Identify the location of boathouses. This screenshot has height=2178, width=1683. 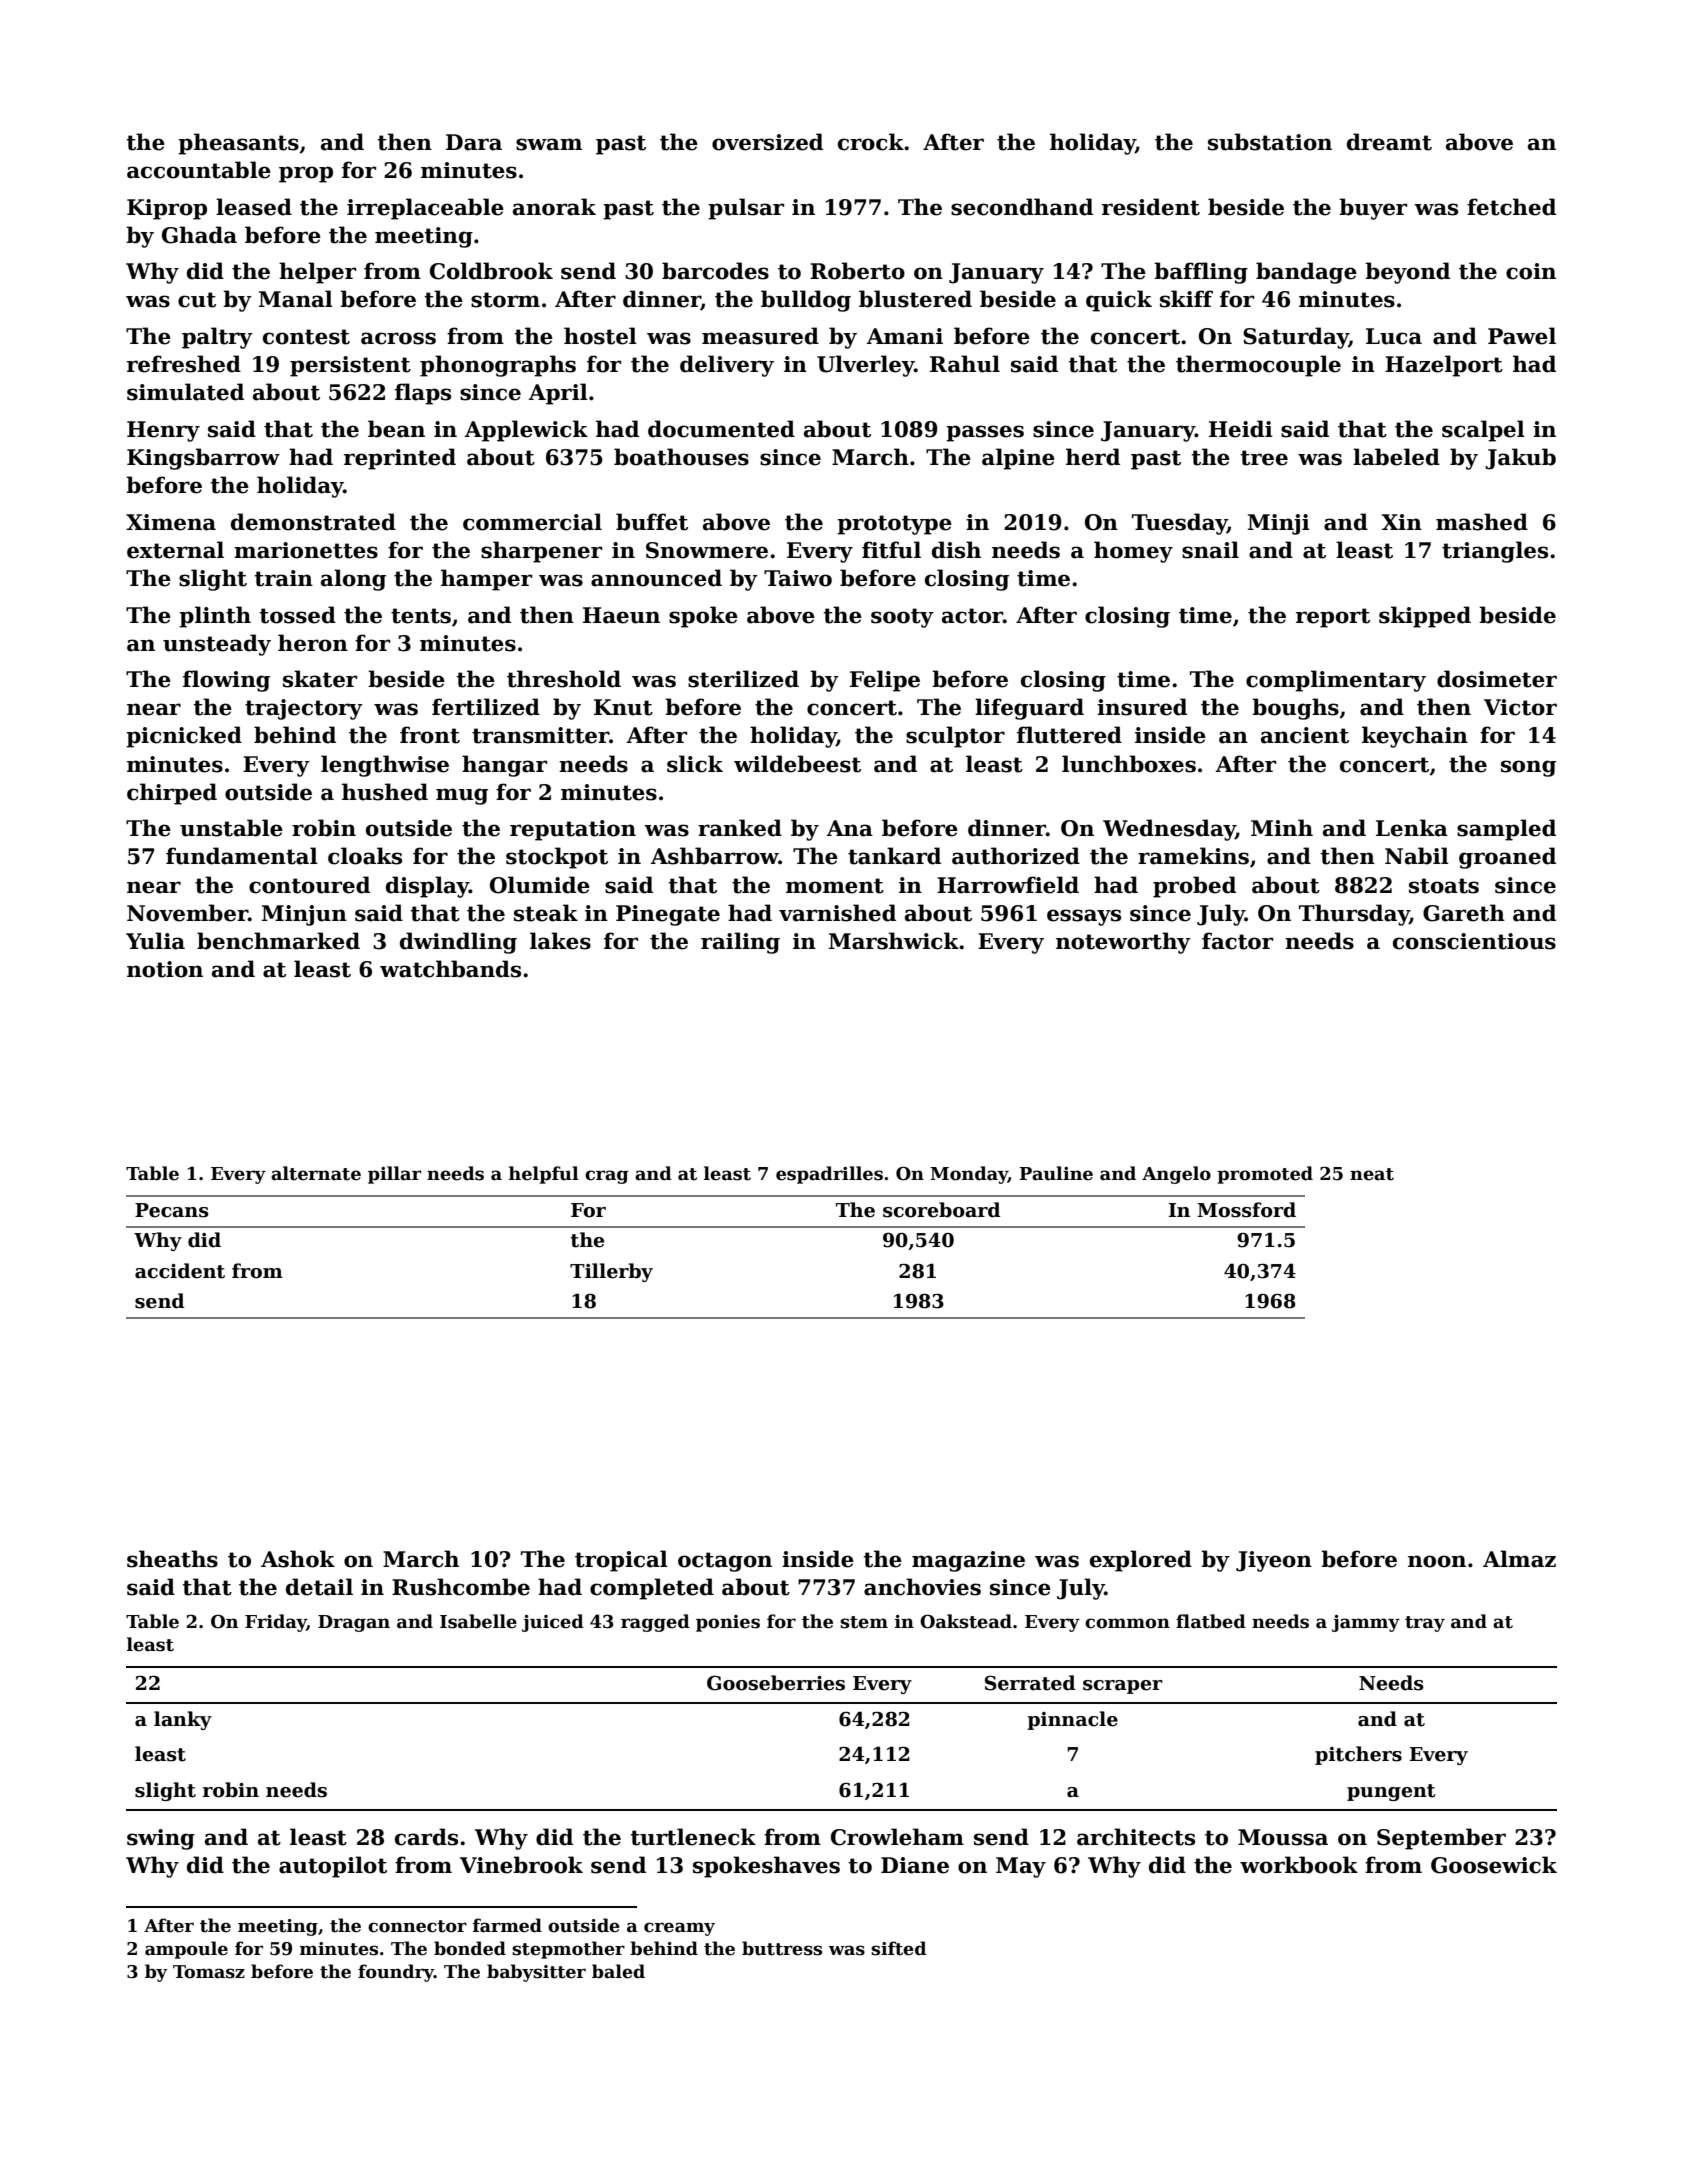
(681, 457).
